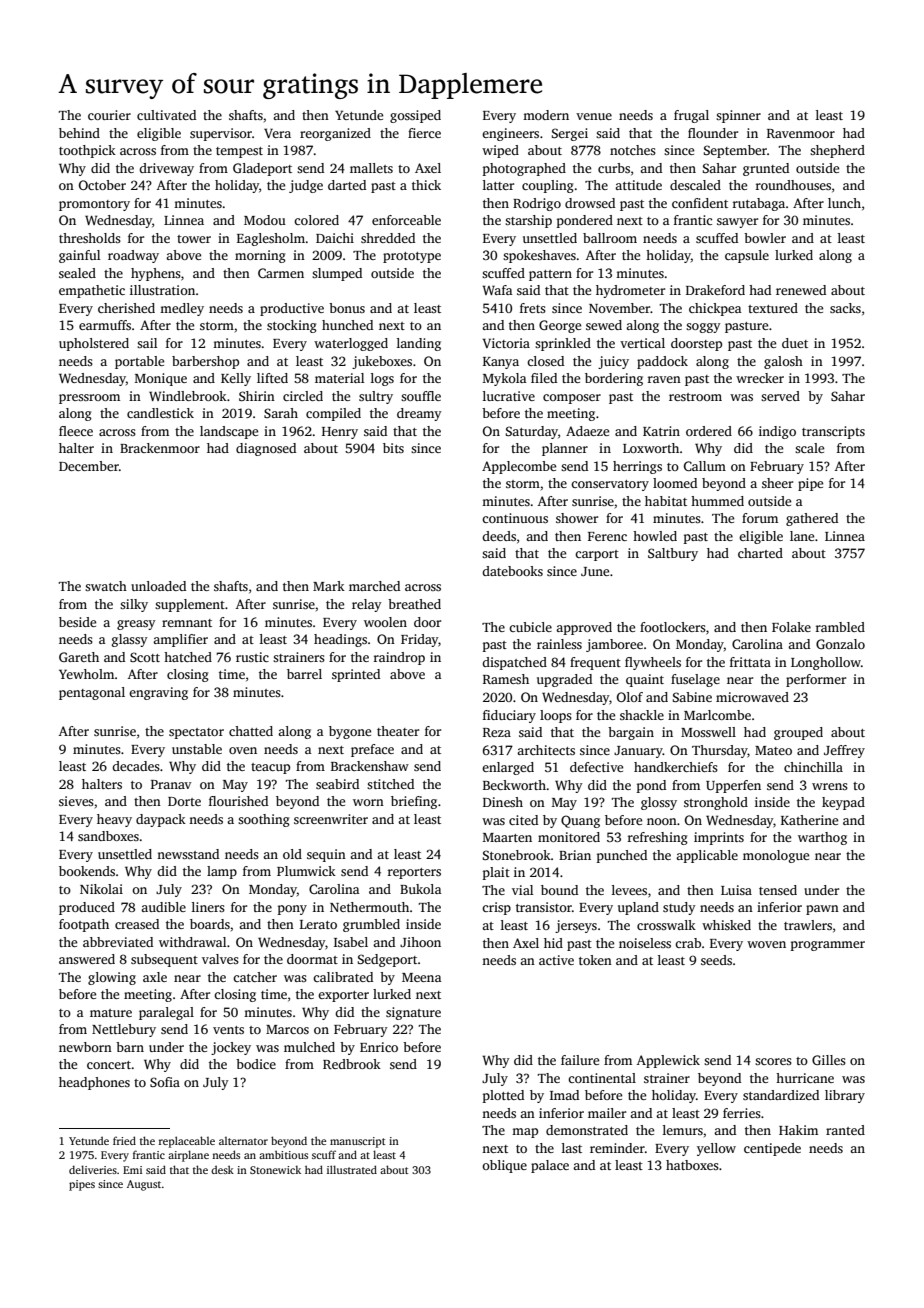  What do you see at coordinates (337, 784) in the document?
I see `seabird` at bounding box center [337, 784].
